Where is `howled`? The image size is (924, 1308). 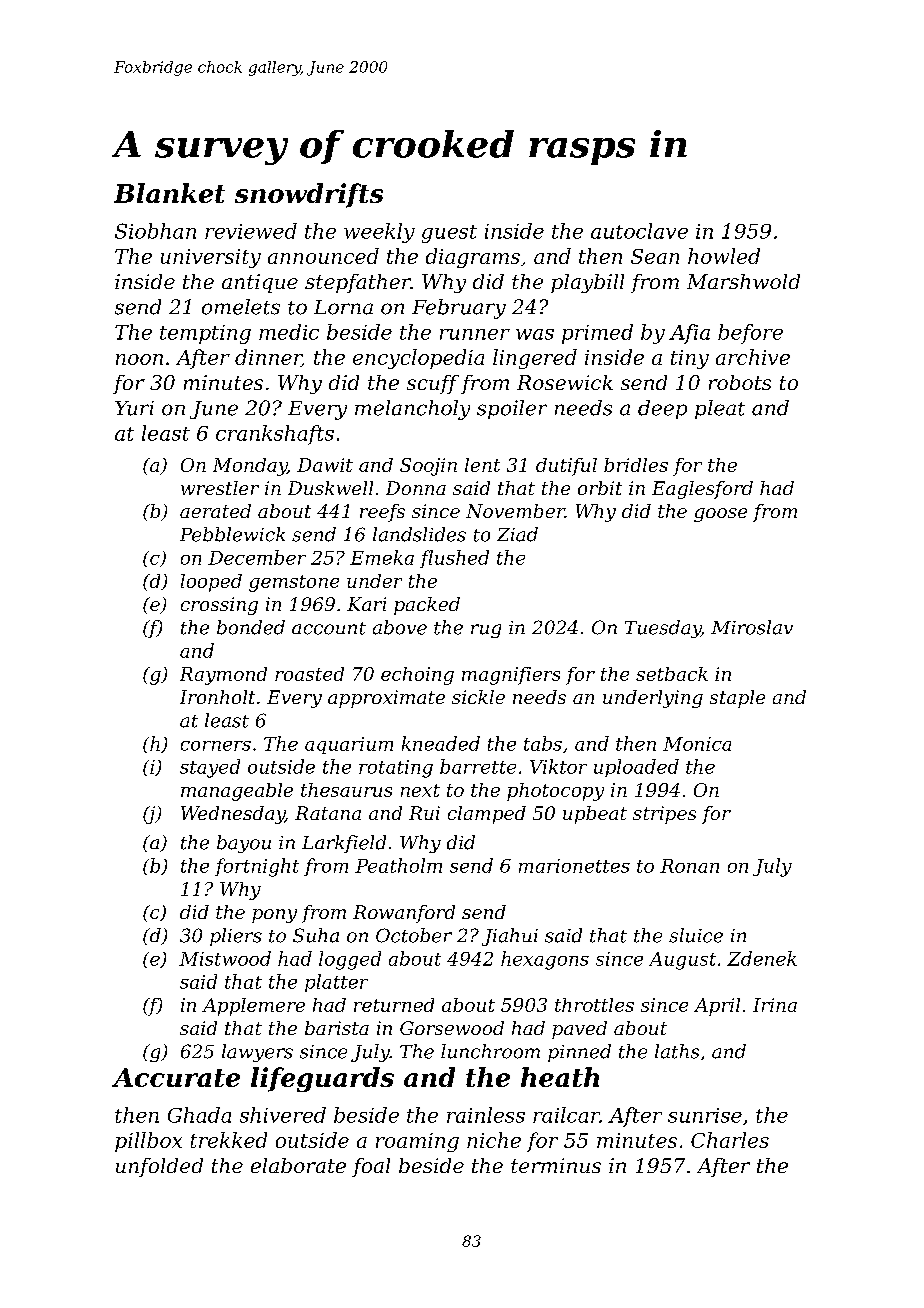
howled is located at coordinates (724, 256).
